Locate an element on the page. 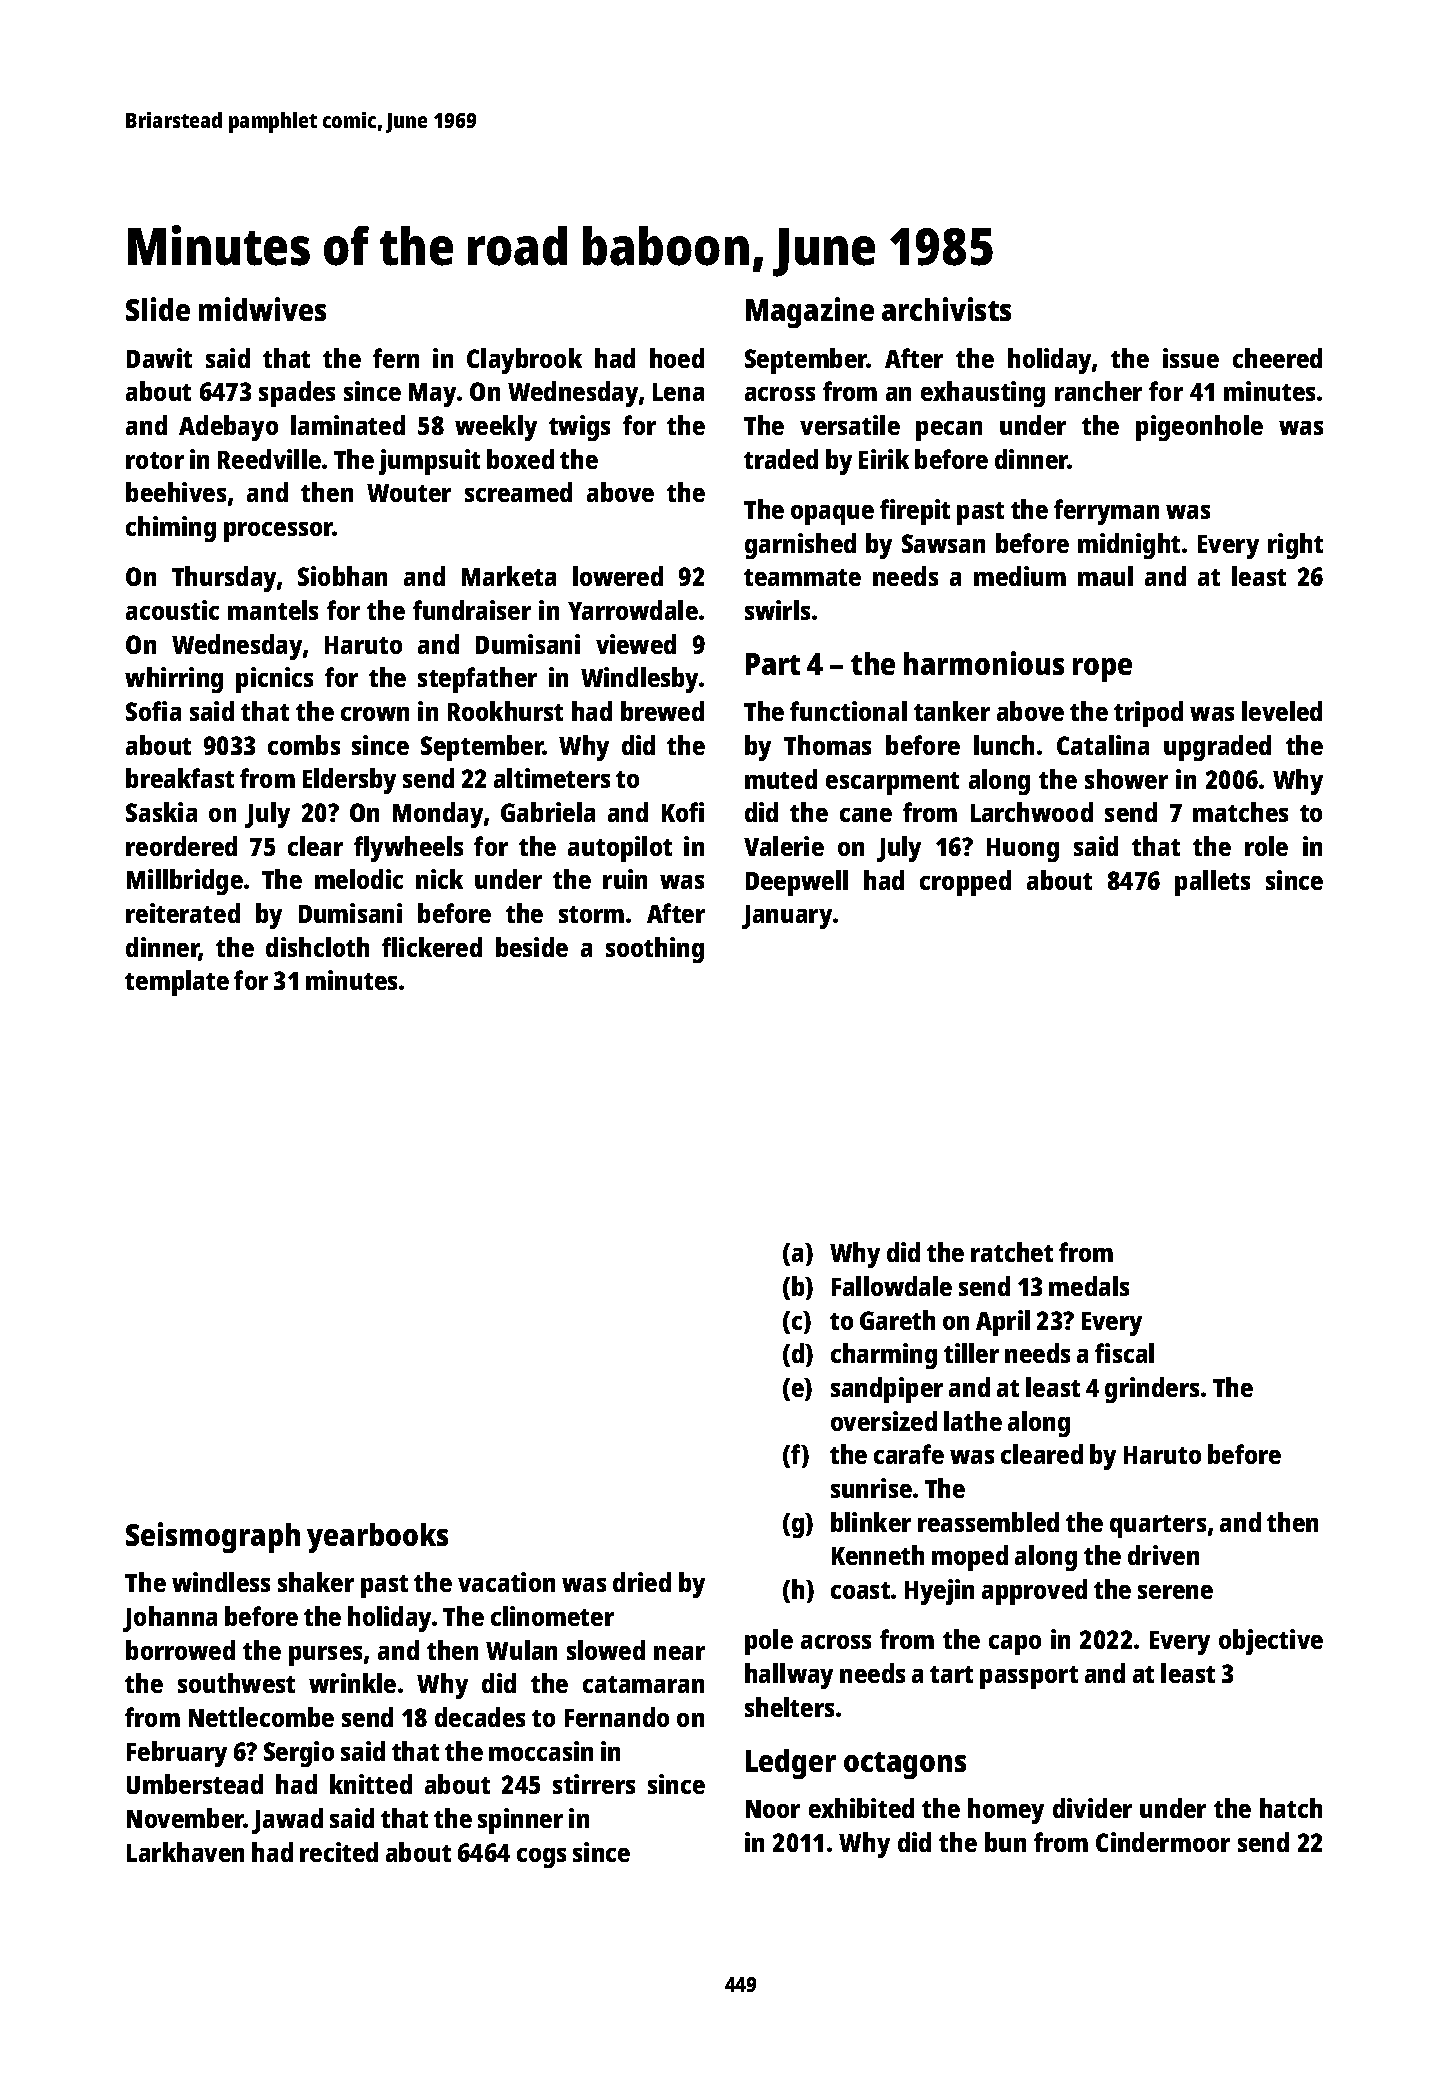 Image resolution: width=1450 pixels, height=2100 pixels. Slide is located at coordinates (158, 309).
